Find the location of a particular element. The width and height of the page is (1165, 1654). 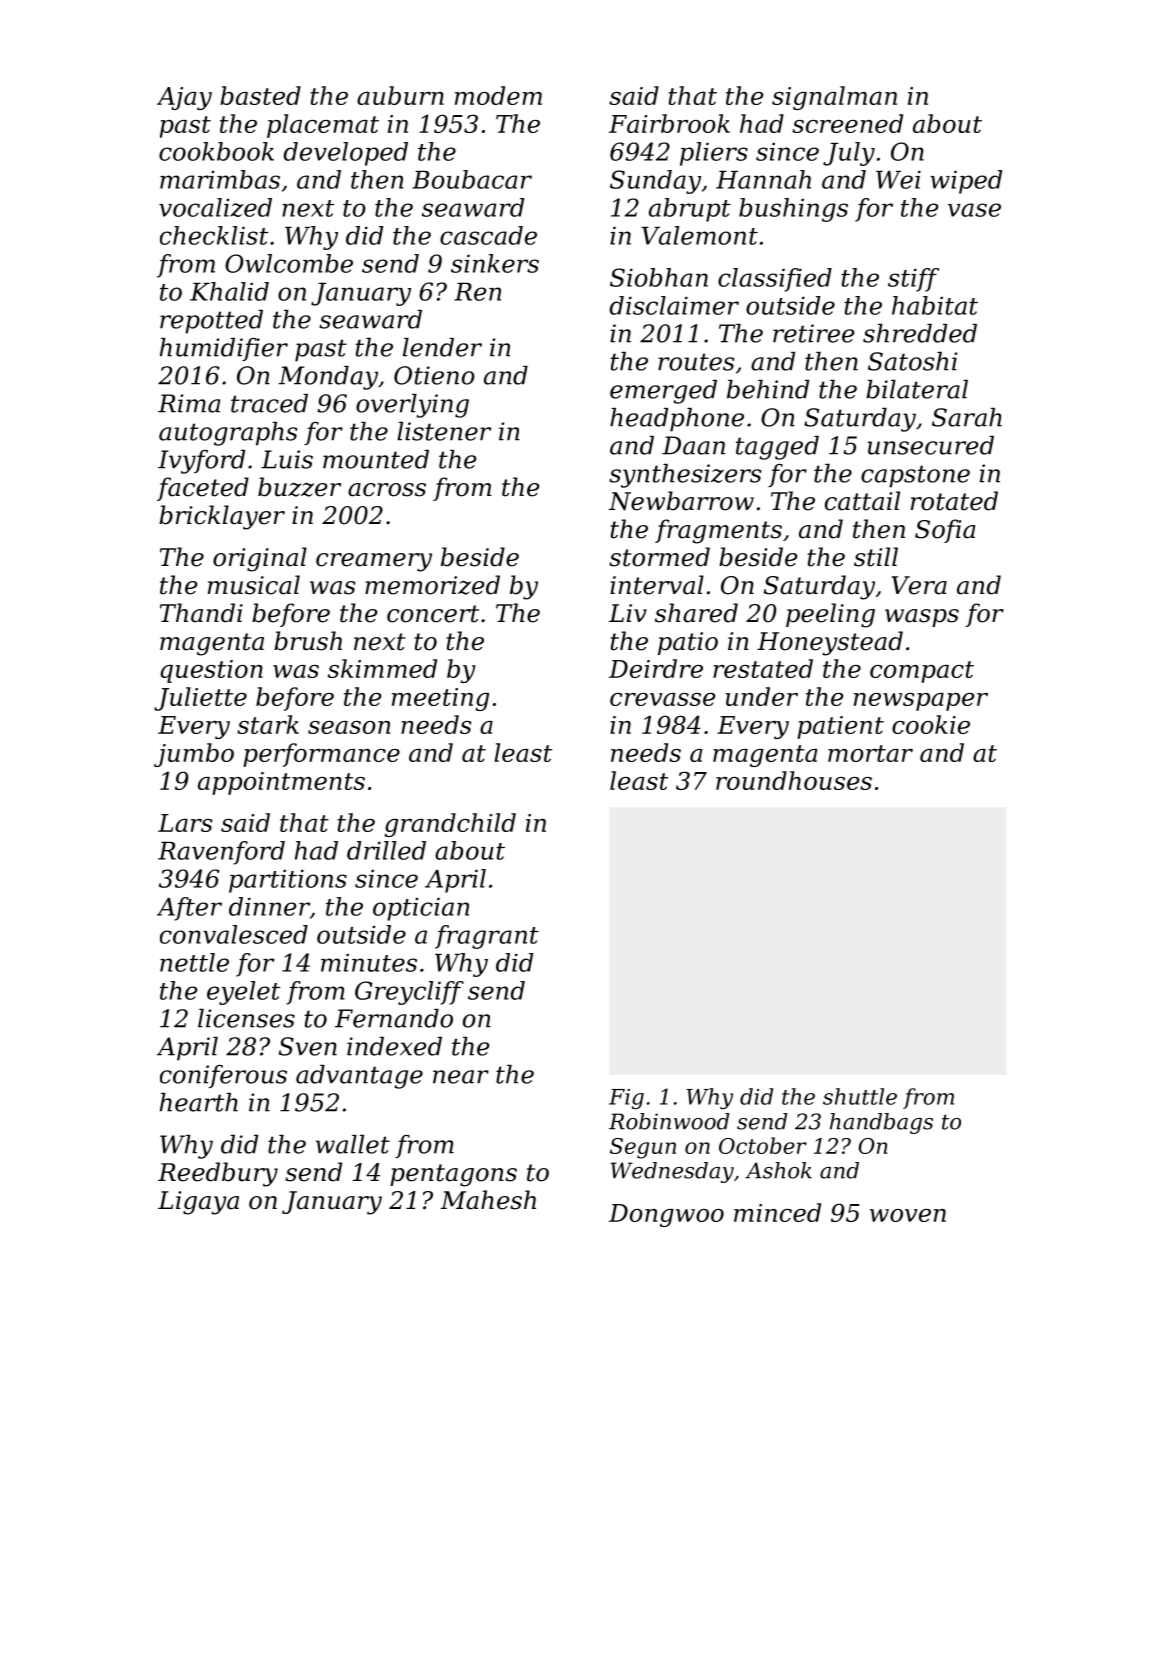

peeling is located at coordinates (830, 615).
